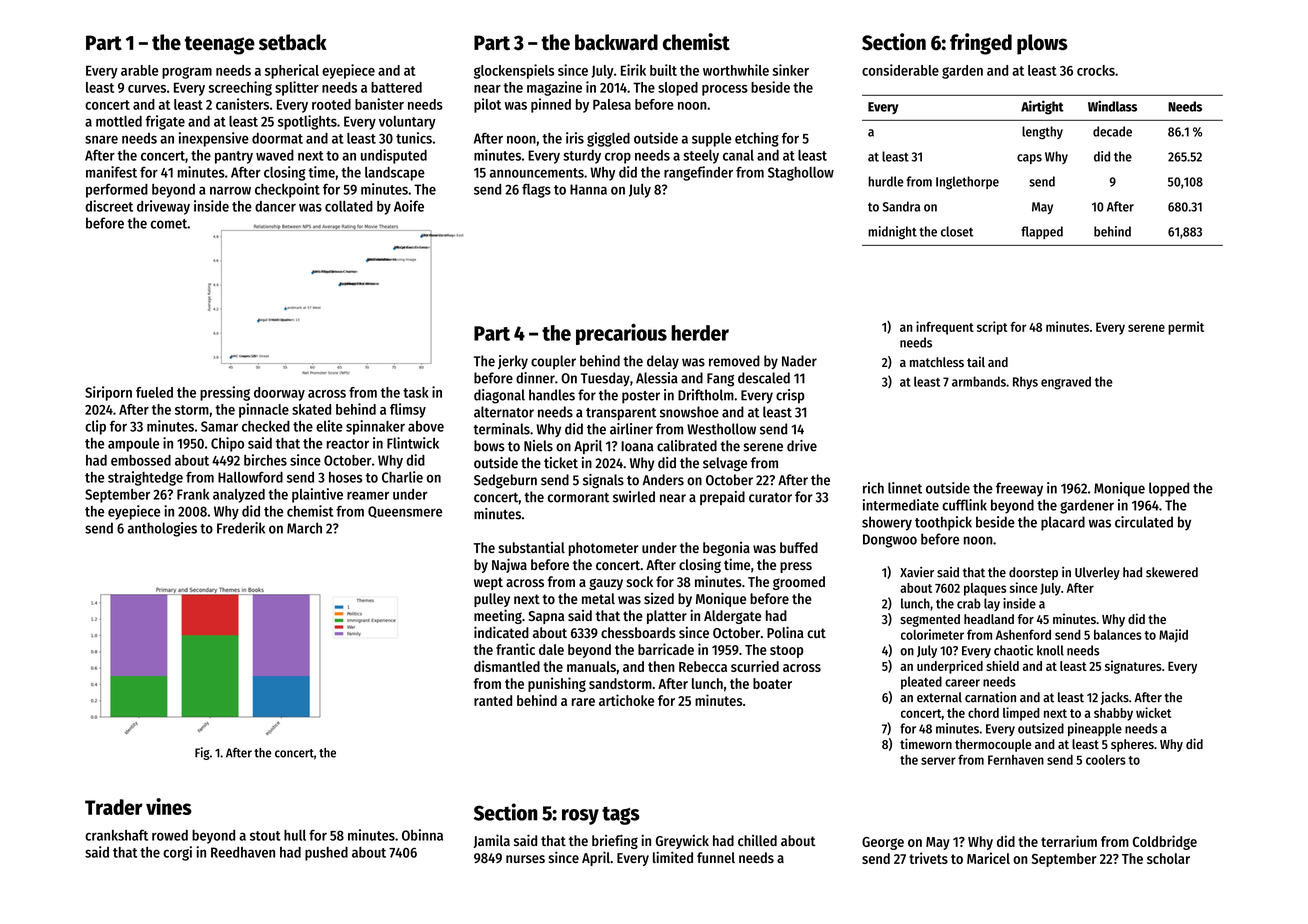 The width and height of the image is (1308, 924). I want to click on dismantled, so click(507, 666).
